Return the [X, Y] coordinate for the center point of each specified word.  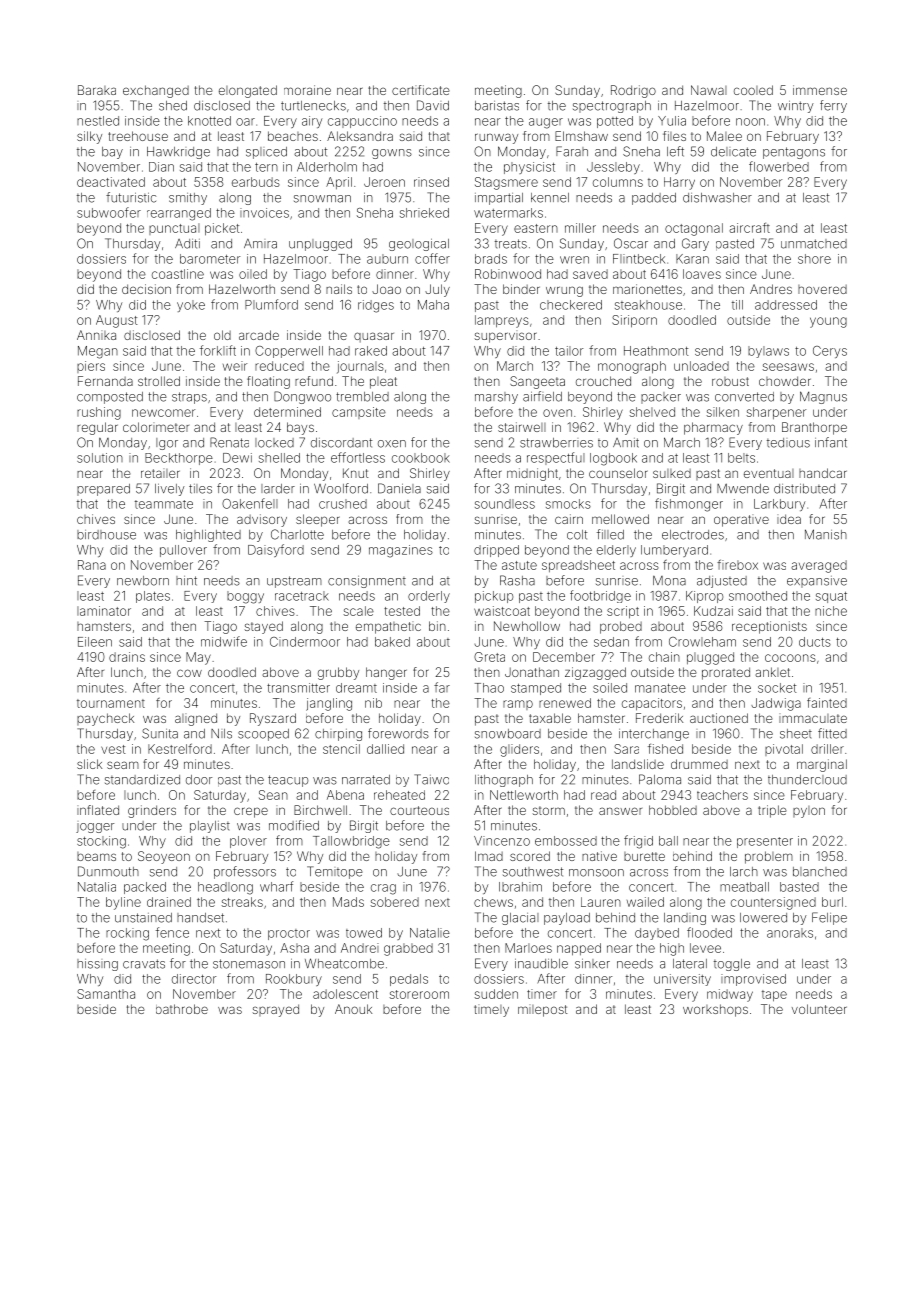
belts [741, 458]
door [199, 780]
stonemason [249, 964]
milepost [542, 1010]
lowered [763, 918]
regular [97, 428]
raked [371, 351]
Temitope [335, 872]
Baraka [97, 90]
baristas [497, 106]
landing [685, 919]
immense [820, 90]
